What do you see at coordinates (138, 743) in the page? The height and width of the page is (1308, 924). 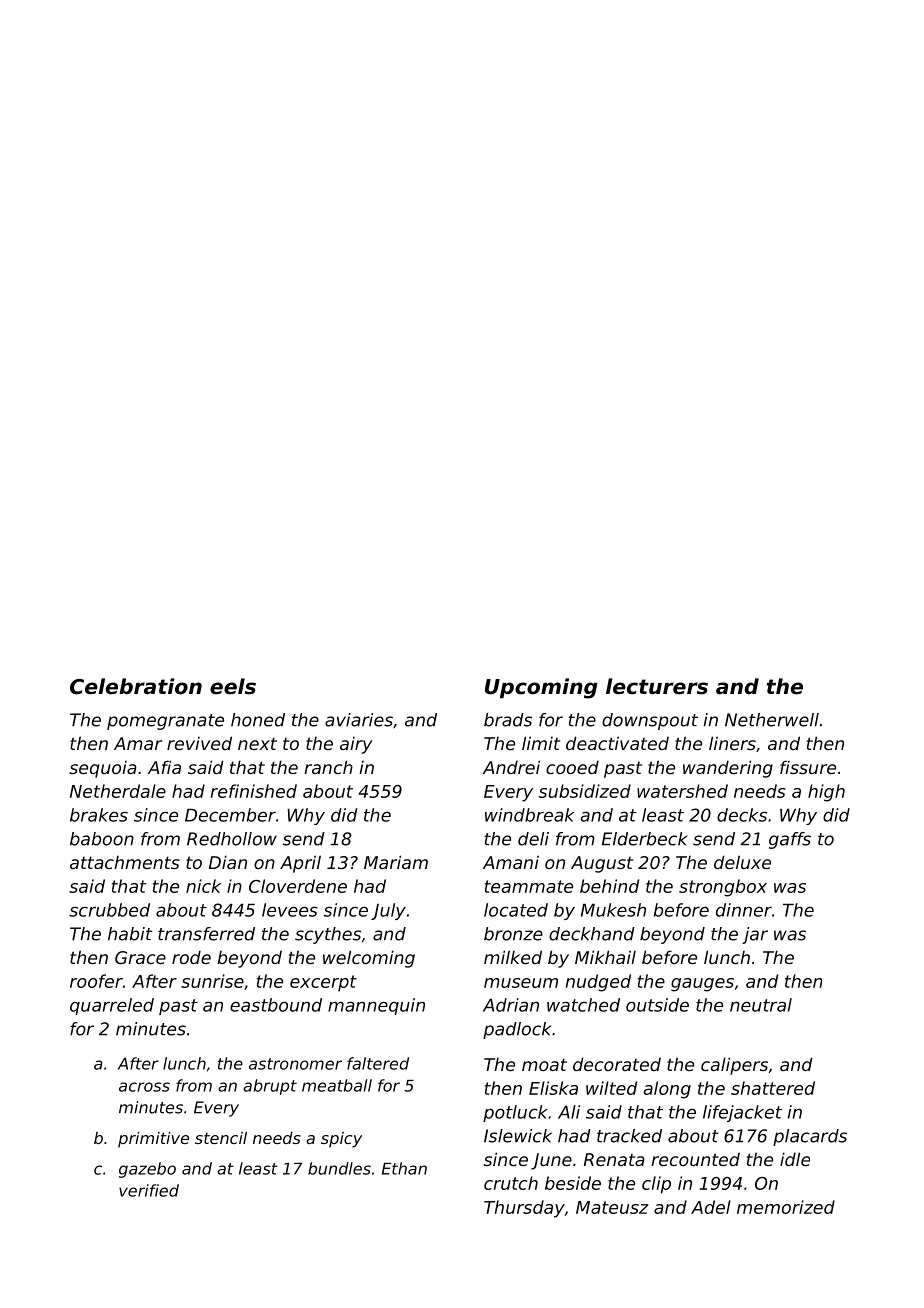 I see `Amar` at bounding box center [138, 743].
